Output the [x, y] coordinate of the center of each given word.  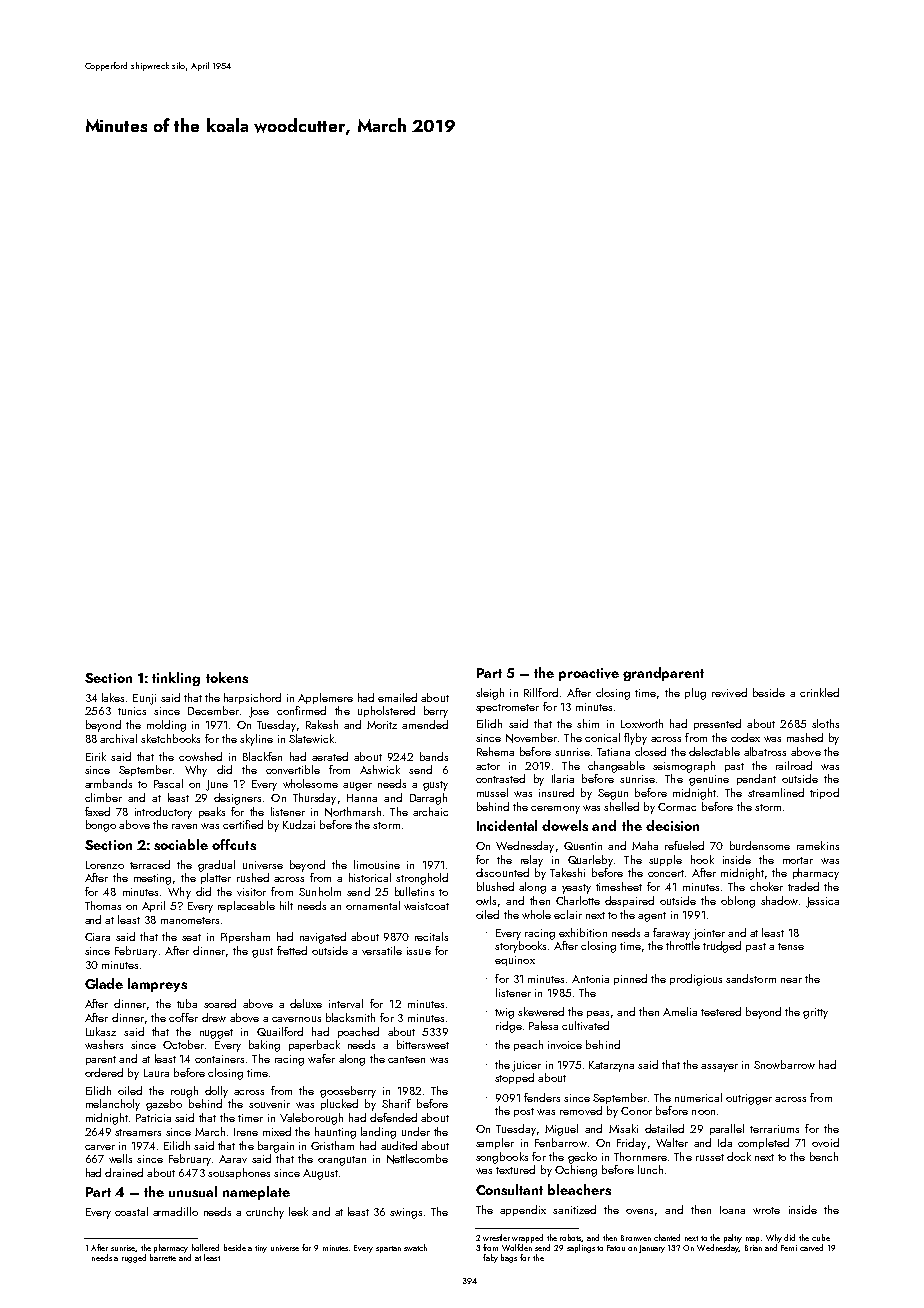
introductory [163, 813]
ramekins [818, 845]
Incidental [507, 825]
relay [532, 861]
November [531, 738]
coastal [131, 1211]
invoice [565, 1045]
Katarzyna [611, 1066]
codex [745, 737]
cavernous [296, 1019]
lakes [113, 697]
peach [528, 1045]
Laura [156, 1073]
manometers [190, 920]
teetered [721, 1011]
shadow [779, 900]
